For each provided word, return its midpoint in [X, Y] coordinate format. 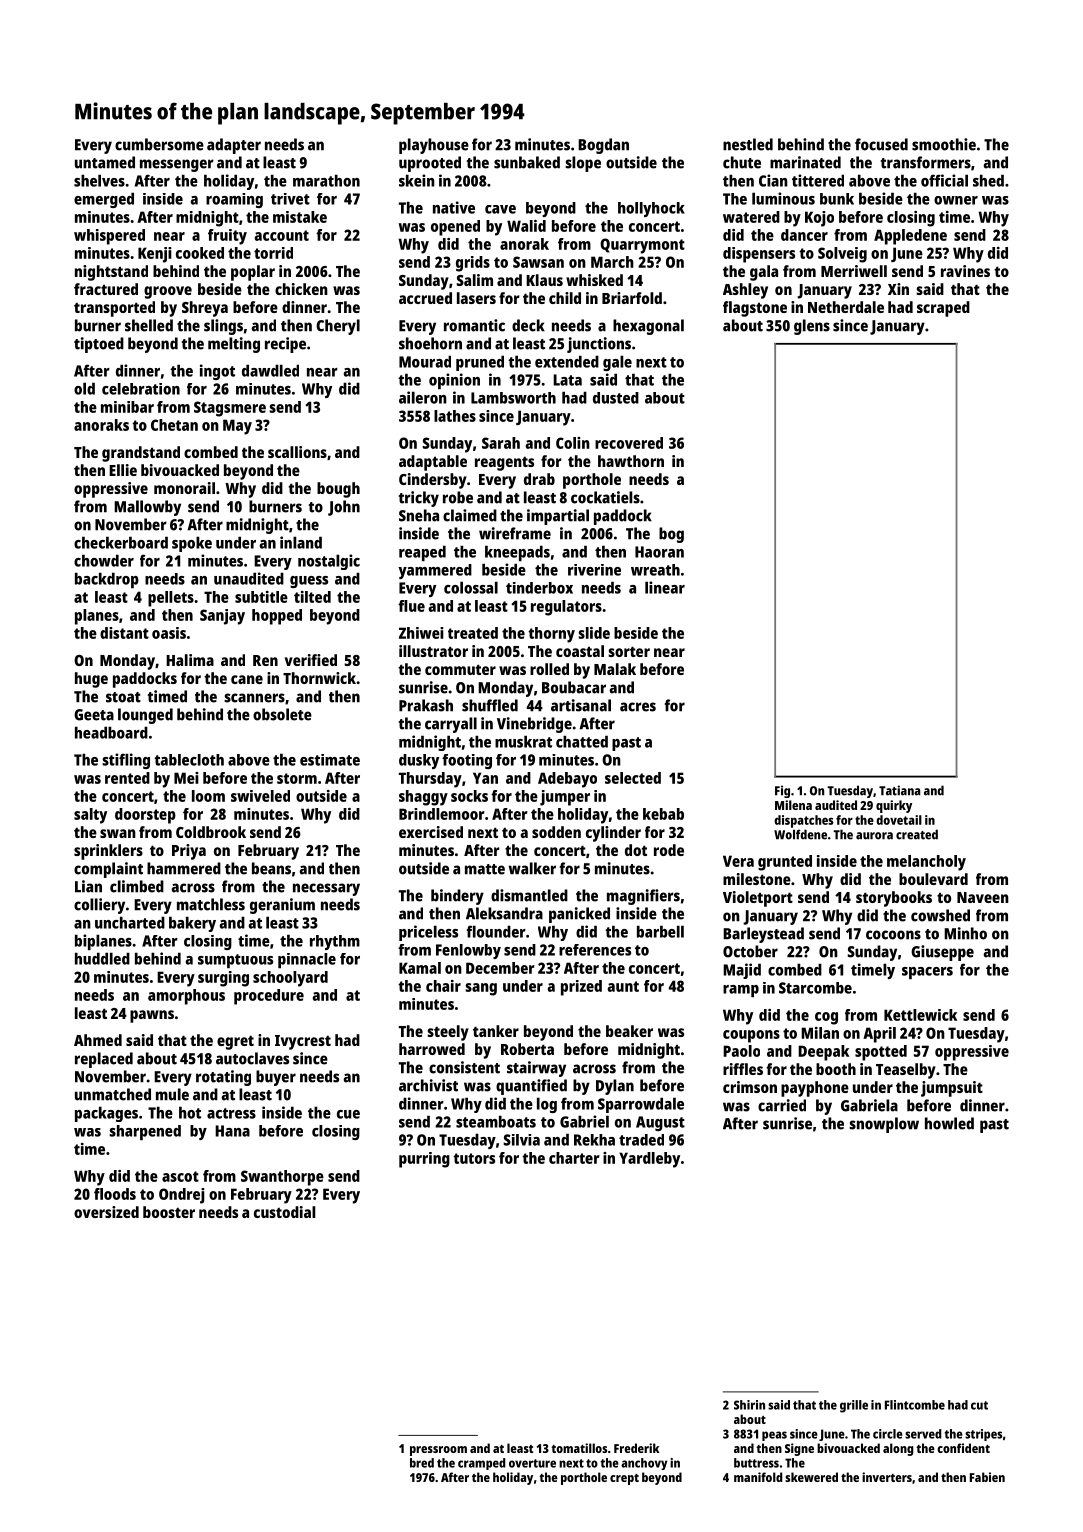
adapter [234, 146]
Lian [88, 886]
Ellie [123, 470]
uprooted [430, 164]
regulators [566, 608]
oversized [106, 1212]
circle [888, 1434]
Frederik [636, 1448]
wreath [655, 570]
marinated [805, 162]
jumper [565, 798]
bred [422, 1463]
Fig [782, 791]
